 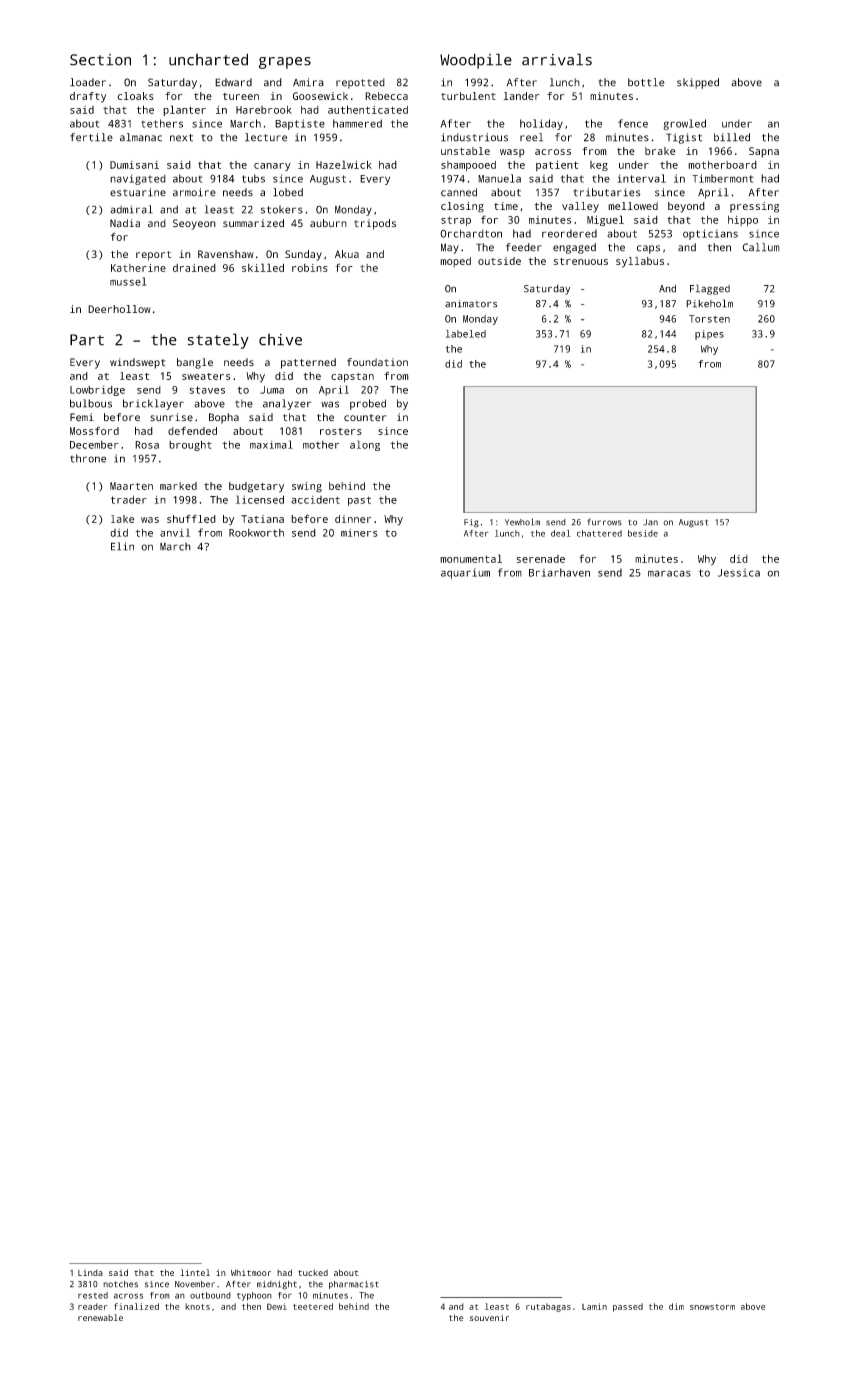 I want to click on uncharted, so click(x=208, y=59).
